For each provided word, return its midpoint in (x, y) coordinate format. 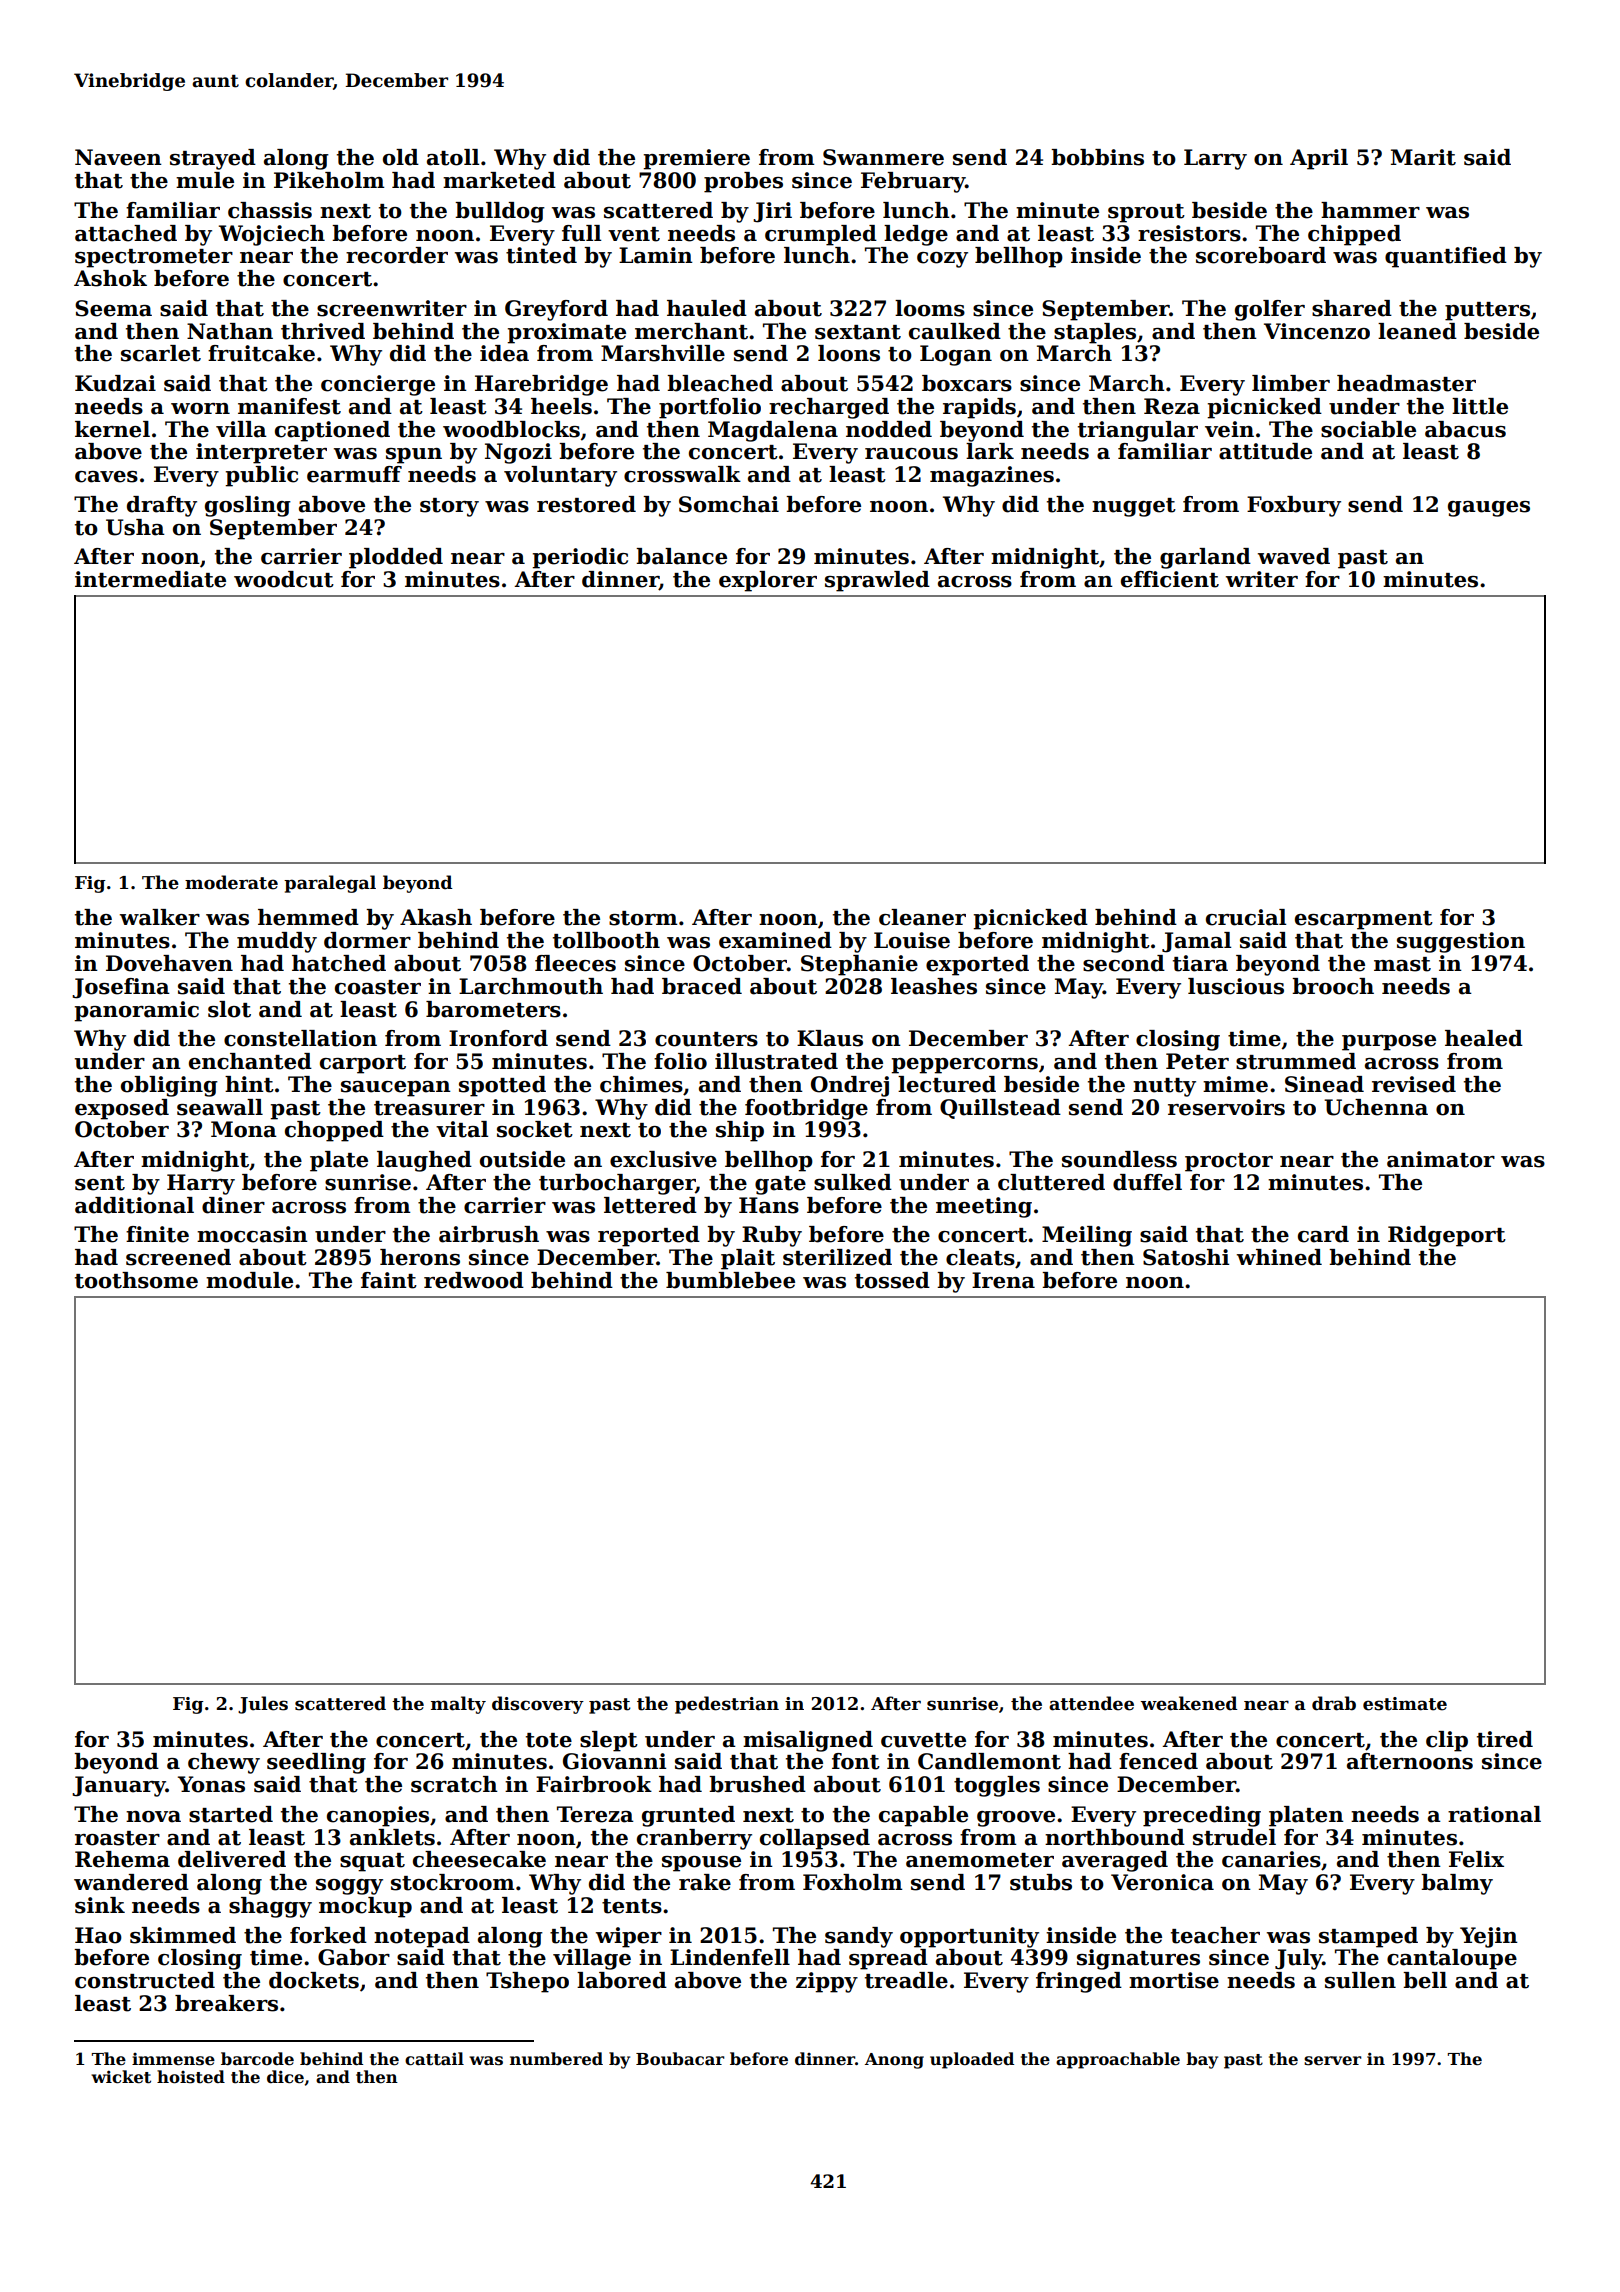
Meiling (1087, 1236)
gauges (1489, 509)
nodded (889, 429)
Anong (894, 2061)
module (249, 1280)
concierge (378, 385)
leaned (1417, 331)
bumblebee (730, 1280)
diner (233, 1205)
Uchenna (1376, 1107)
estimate (1405, 1704)
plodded (396, 558)
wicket (121, 2077)
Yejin (1489, 1937)
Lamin (656, 255)
